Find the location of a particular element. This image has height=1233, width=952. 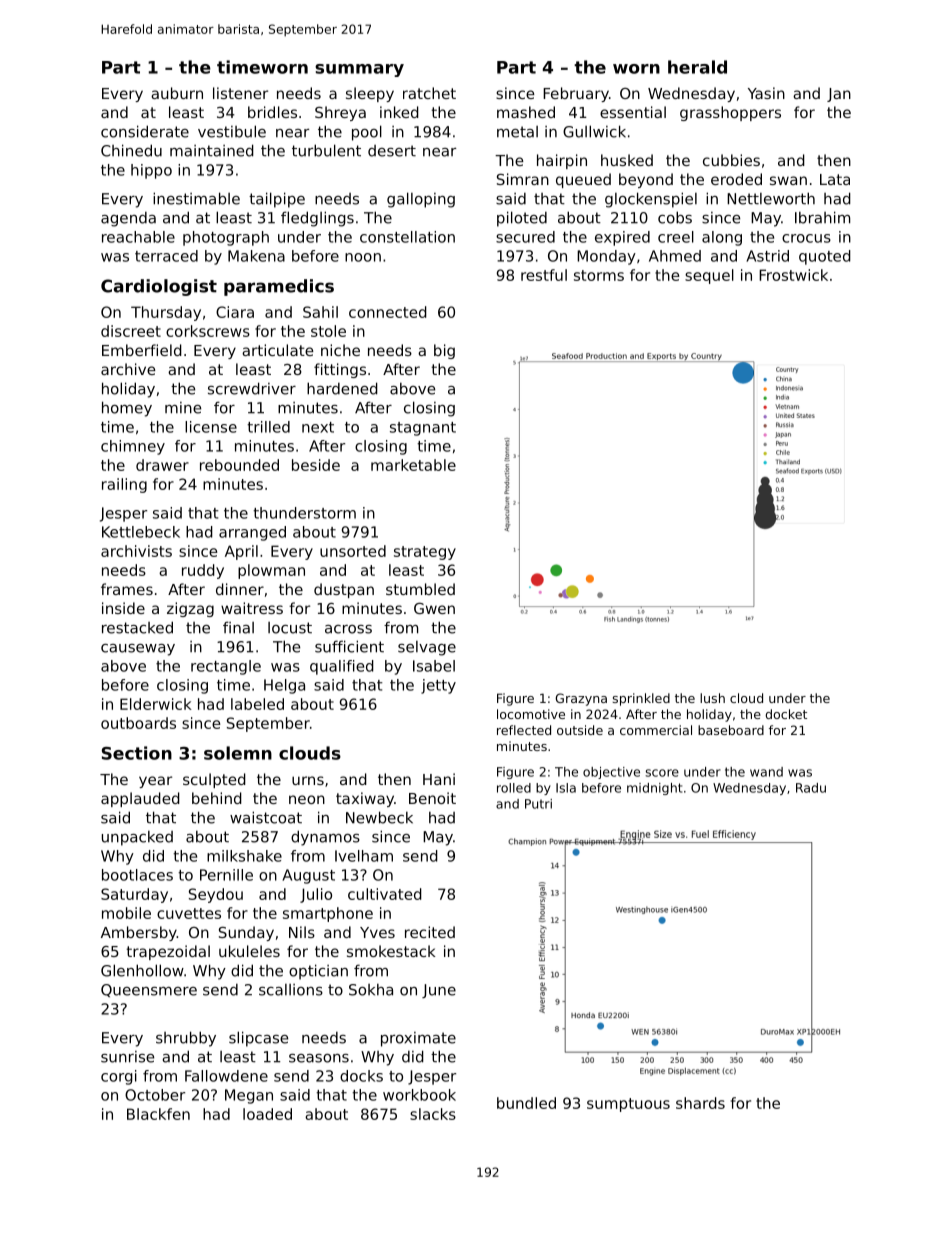

ruddy is located at coordinates (203, 571).
